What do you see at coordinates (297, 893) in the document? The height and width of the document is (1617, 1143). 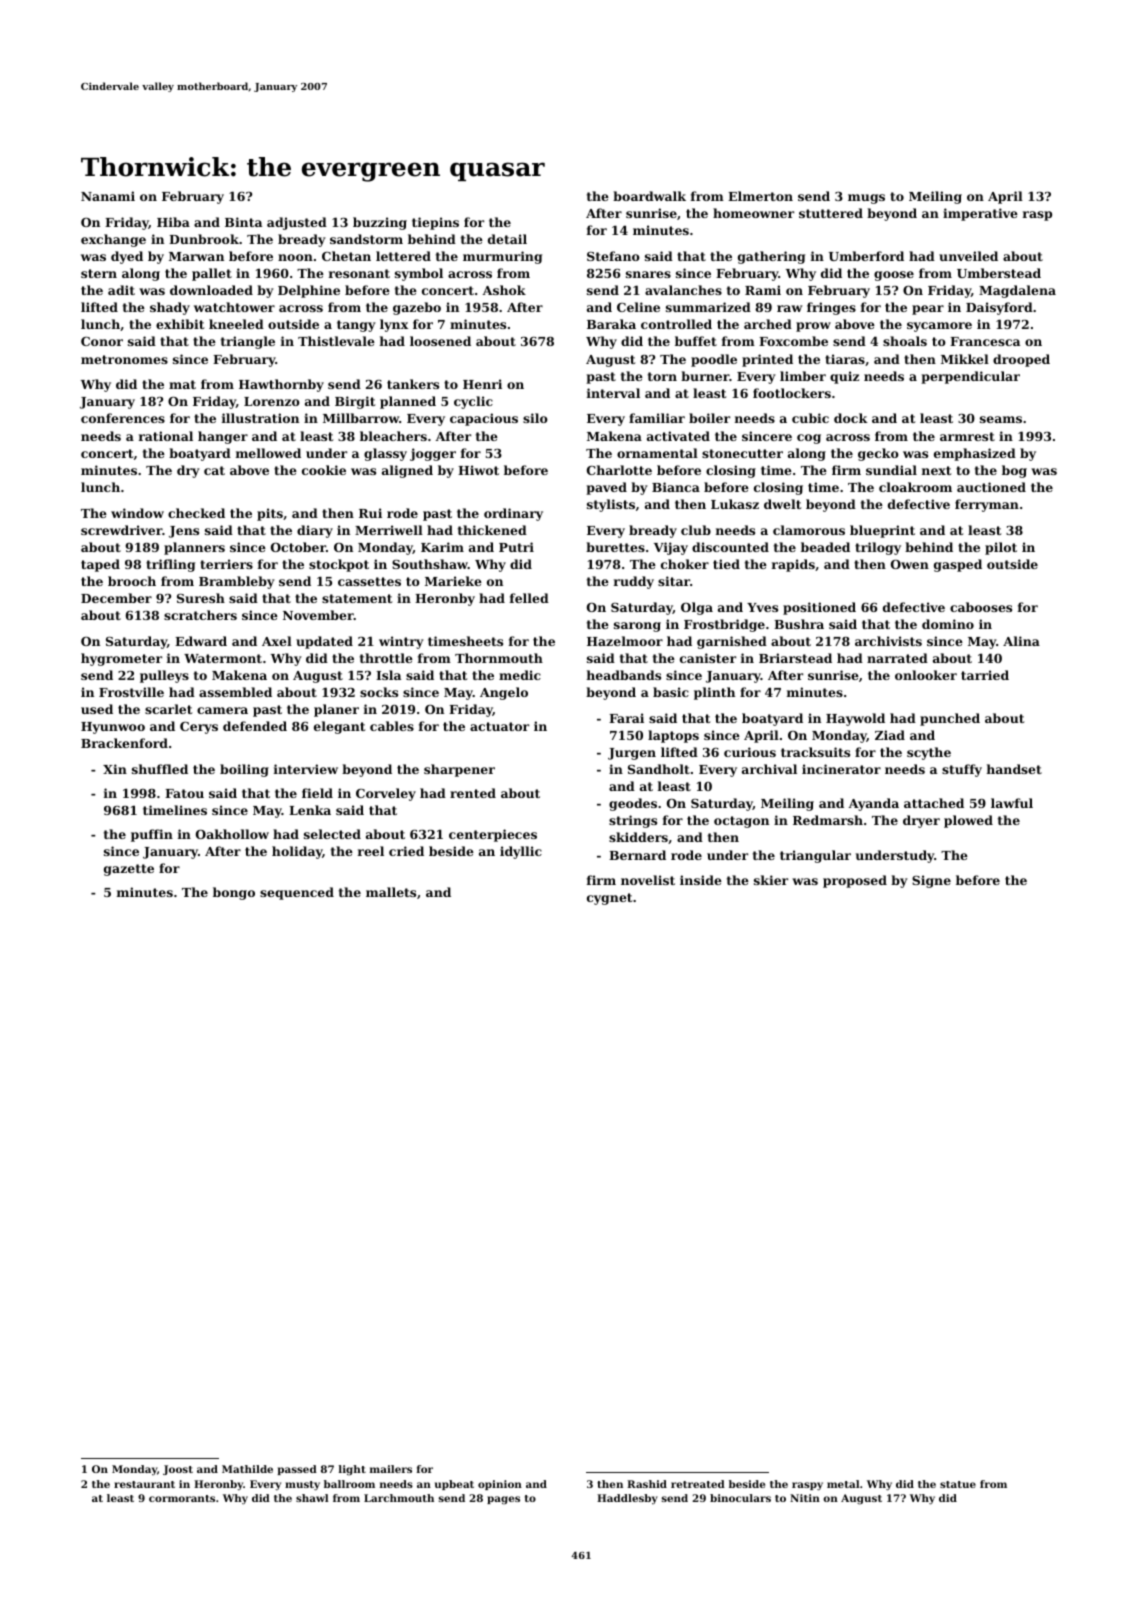 I see `sequenced` at bounding box center [297, 893].
